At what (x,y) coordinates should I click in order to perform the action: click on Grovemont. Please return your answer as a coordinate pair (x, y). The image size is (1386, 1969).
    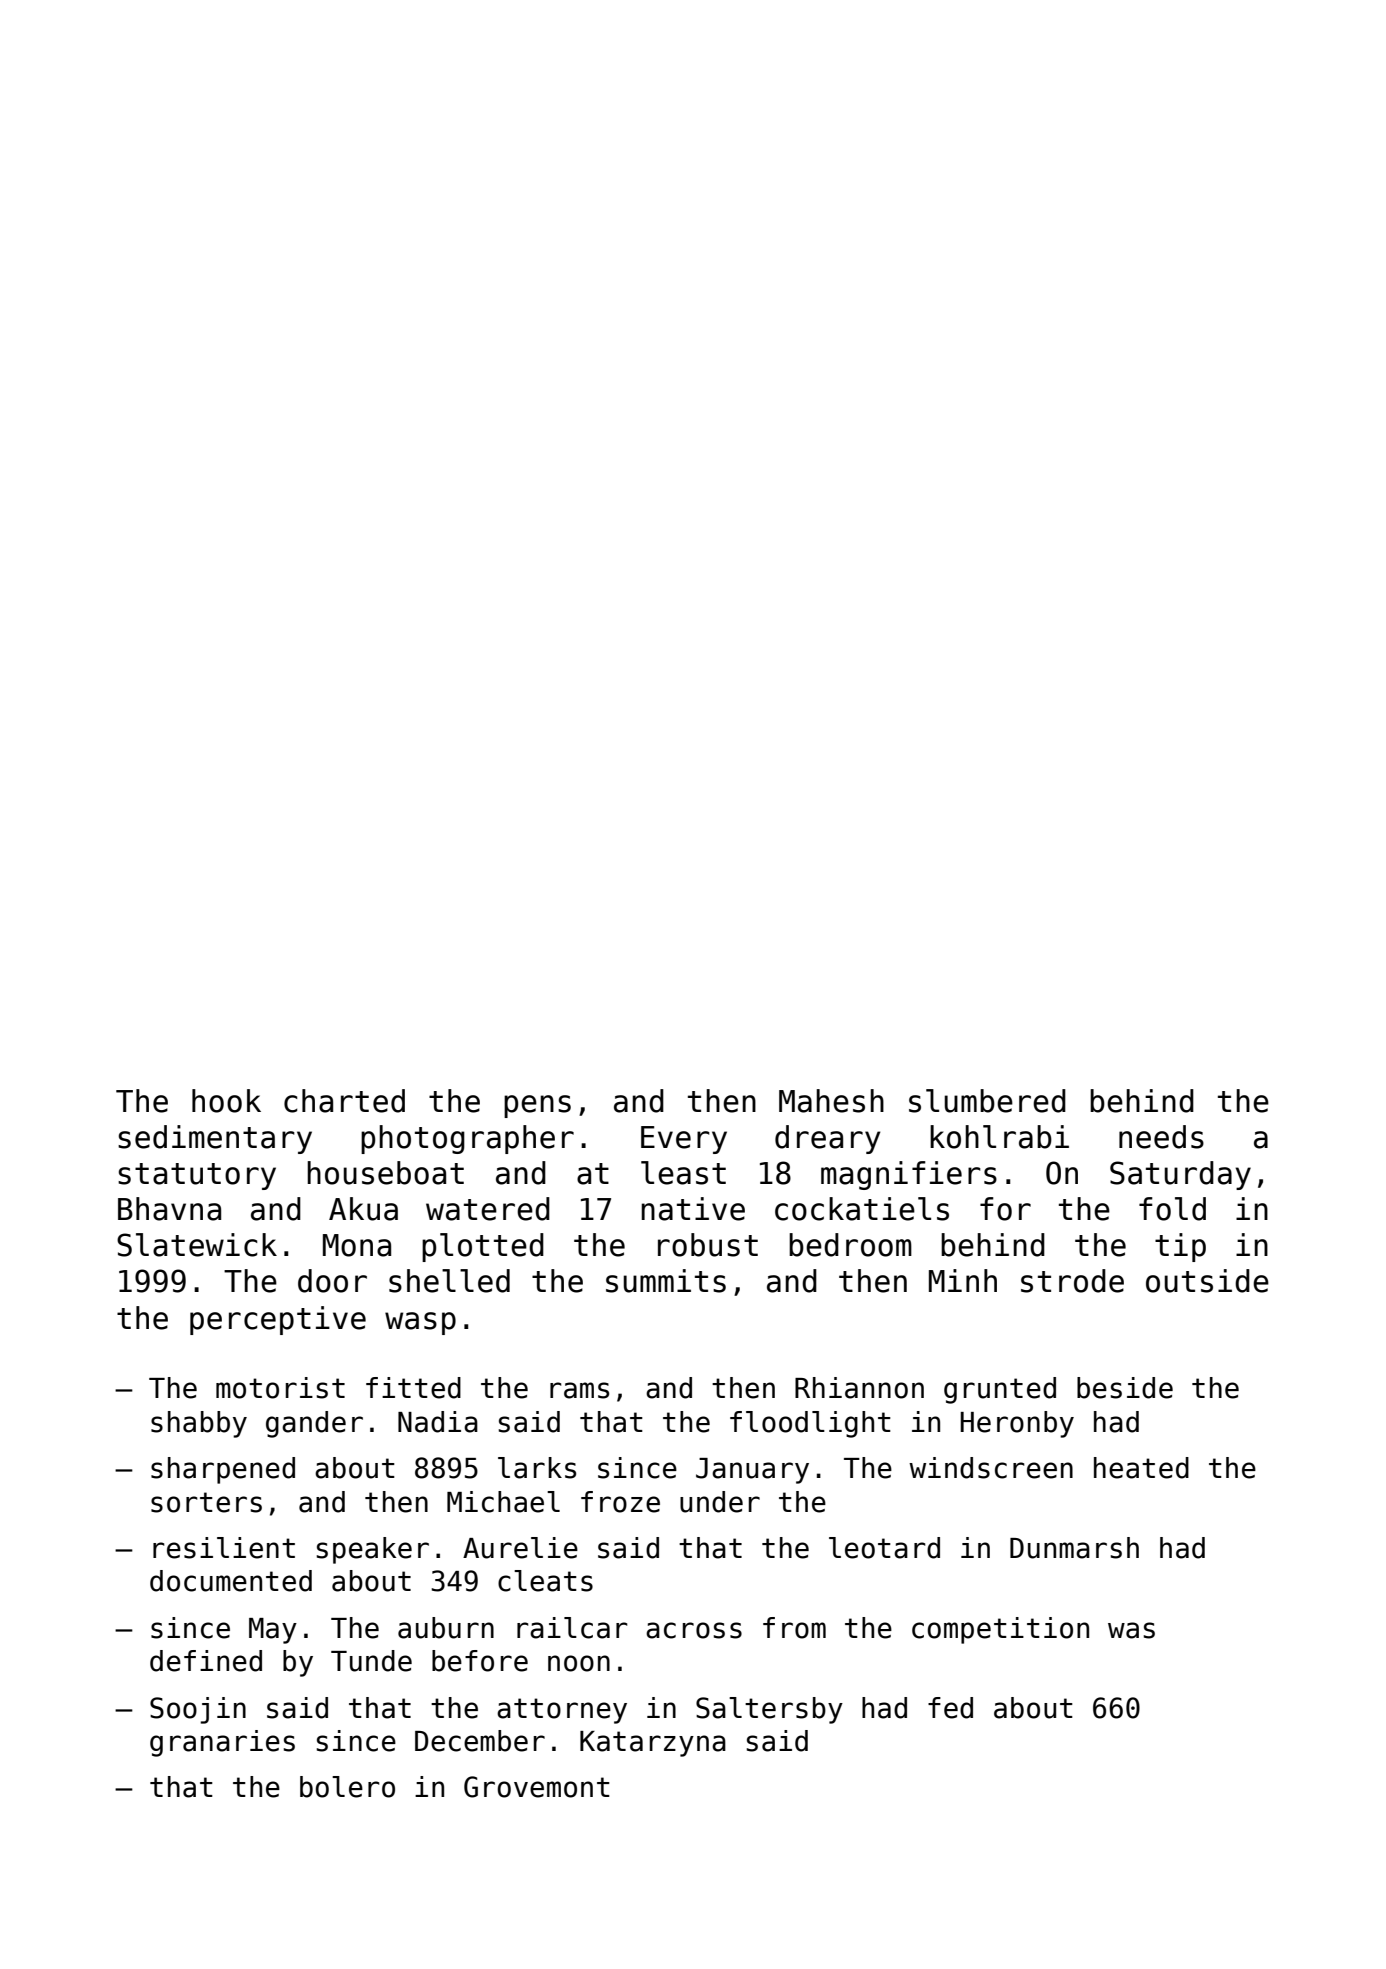
    Looking at the image, I should click on (537, 1787).
